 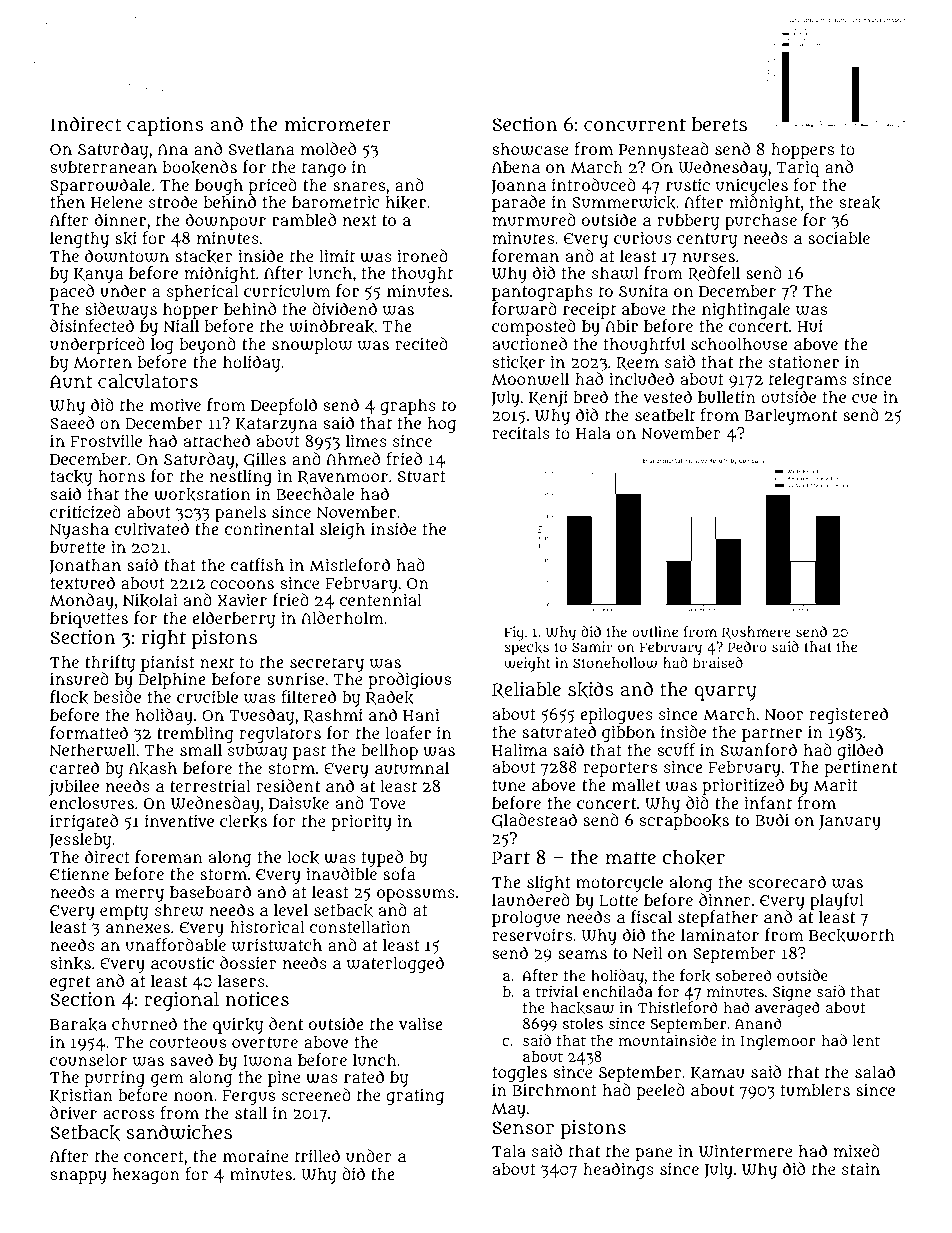 What do you see at coordinates (667, 396) in the page?
I see `vested` at bounding box center [667, 396].
